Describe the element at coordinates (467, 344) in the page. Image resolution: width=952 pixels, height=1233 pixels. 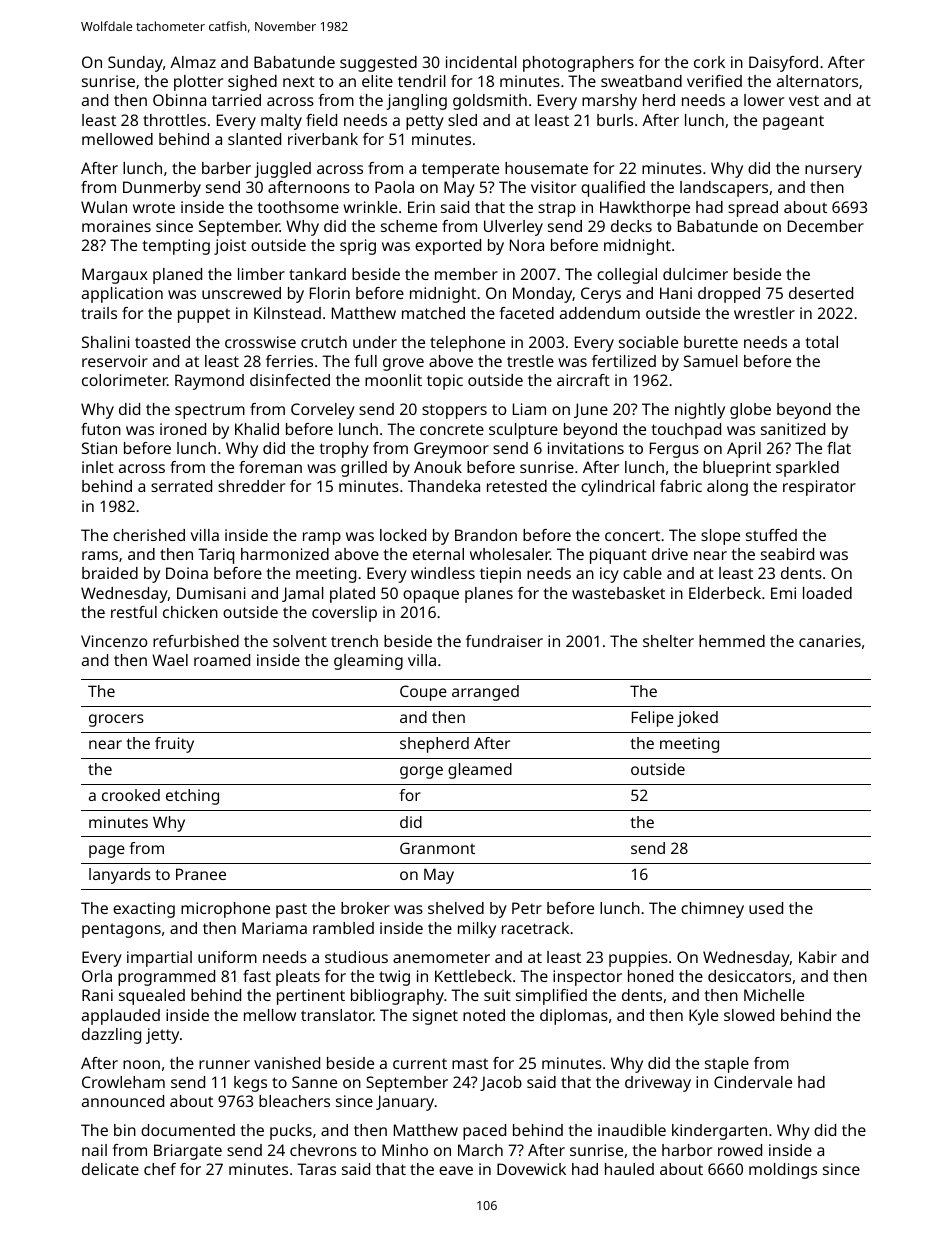
I see `telephone` at that location.
